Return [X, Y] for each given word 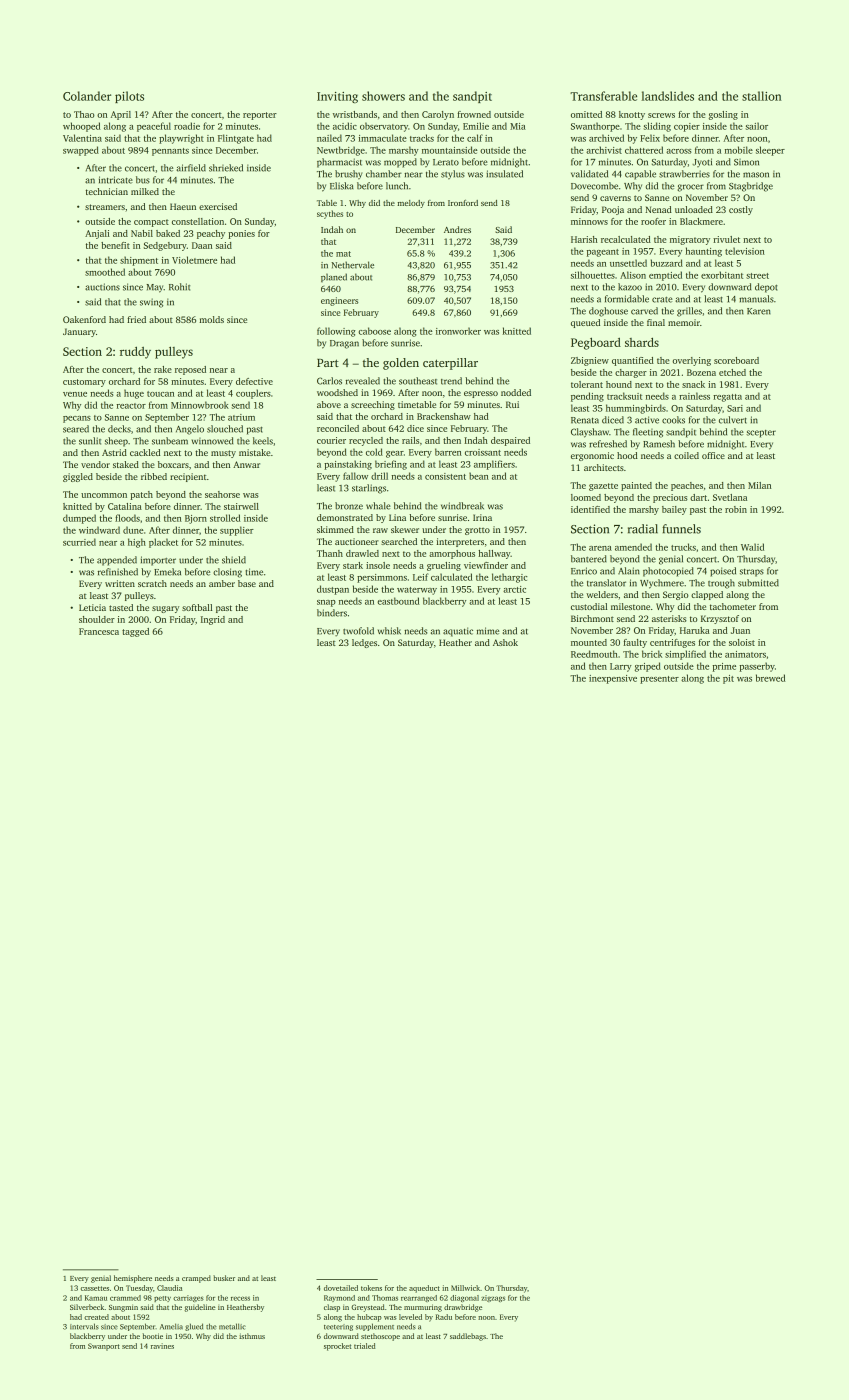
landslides [667, 96]
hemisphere [133, 1279]
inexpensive [613, 679]
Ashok [505, 642]
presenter [659, 680]
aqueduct [424, 1289]
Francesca [99, 631]
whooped [81, 127]
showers [383, 96]
